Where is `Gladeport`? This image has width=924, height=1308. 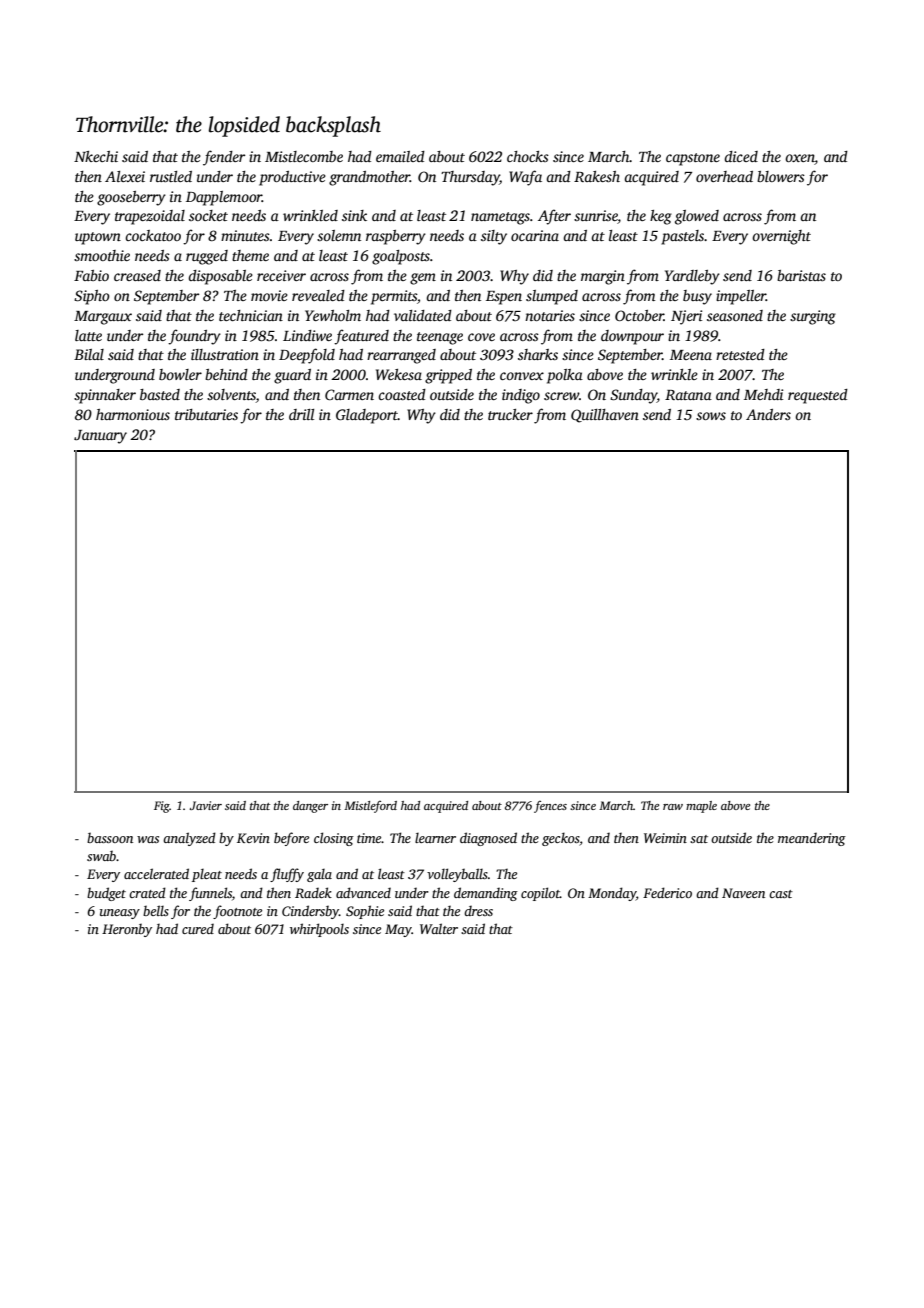 Gladeport is located at coordinates (367, 416).
